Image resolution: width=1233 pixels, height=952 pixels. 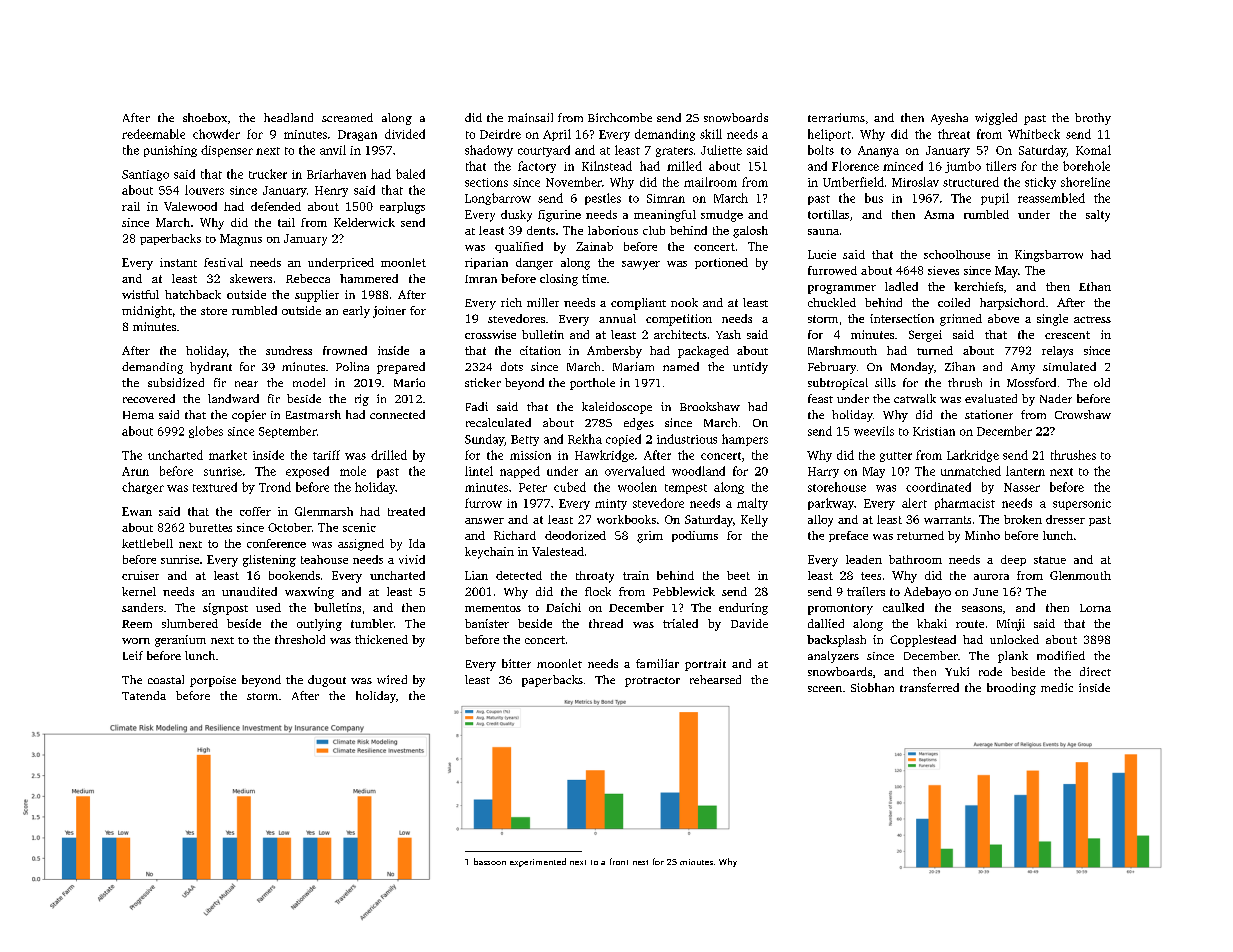 I want to click on experimented, so click(x=538, y=862).
